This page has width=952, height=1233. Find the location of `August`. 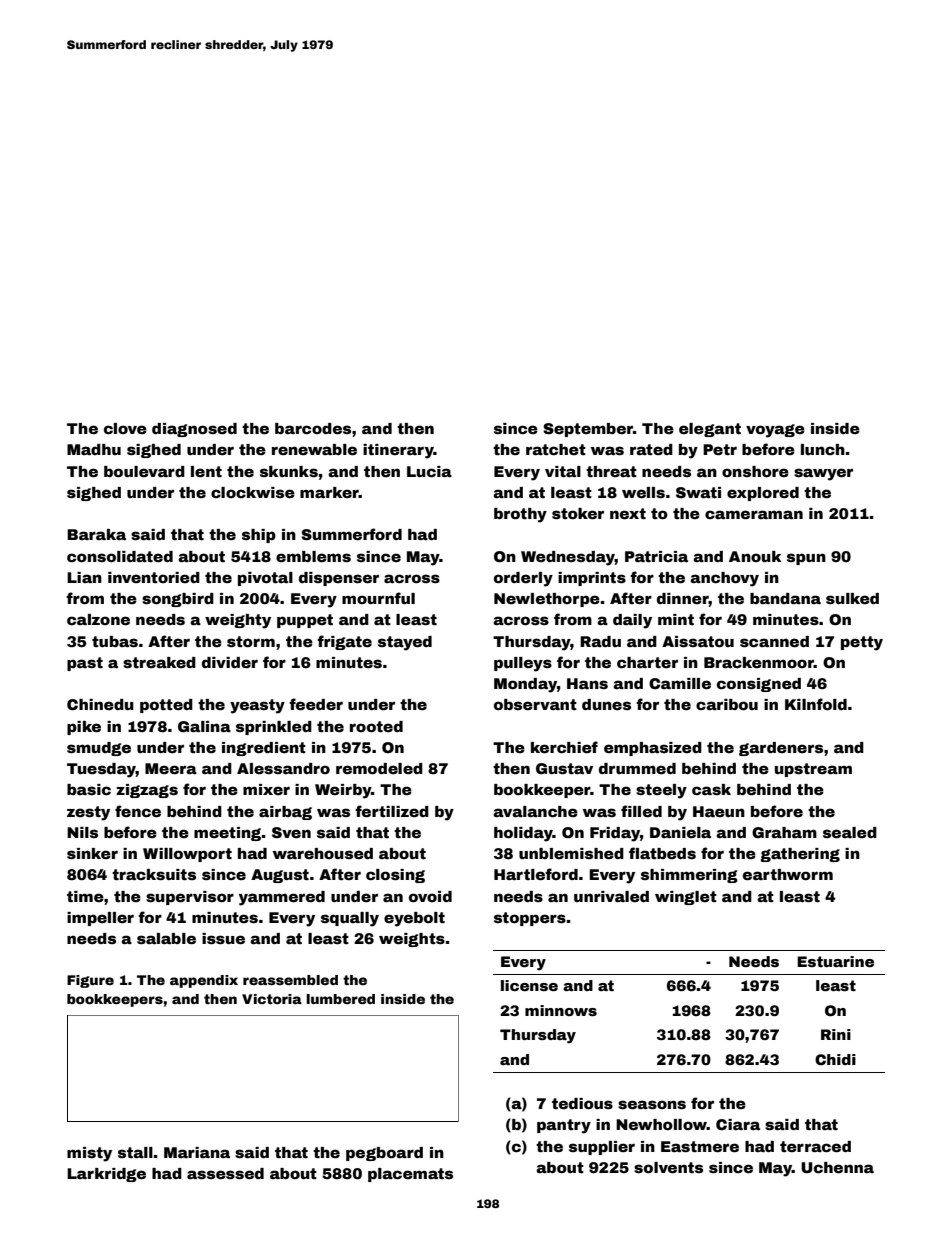

August is located at coordinates (280, 876).
